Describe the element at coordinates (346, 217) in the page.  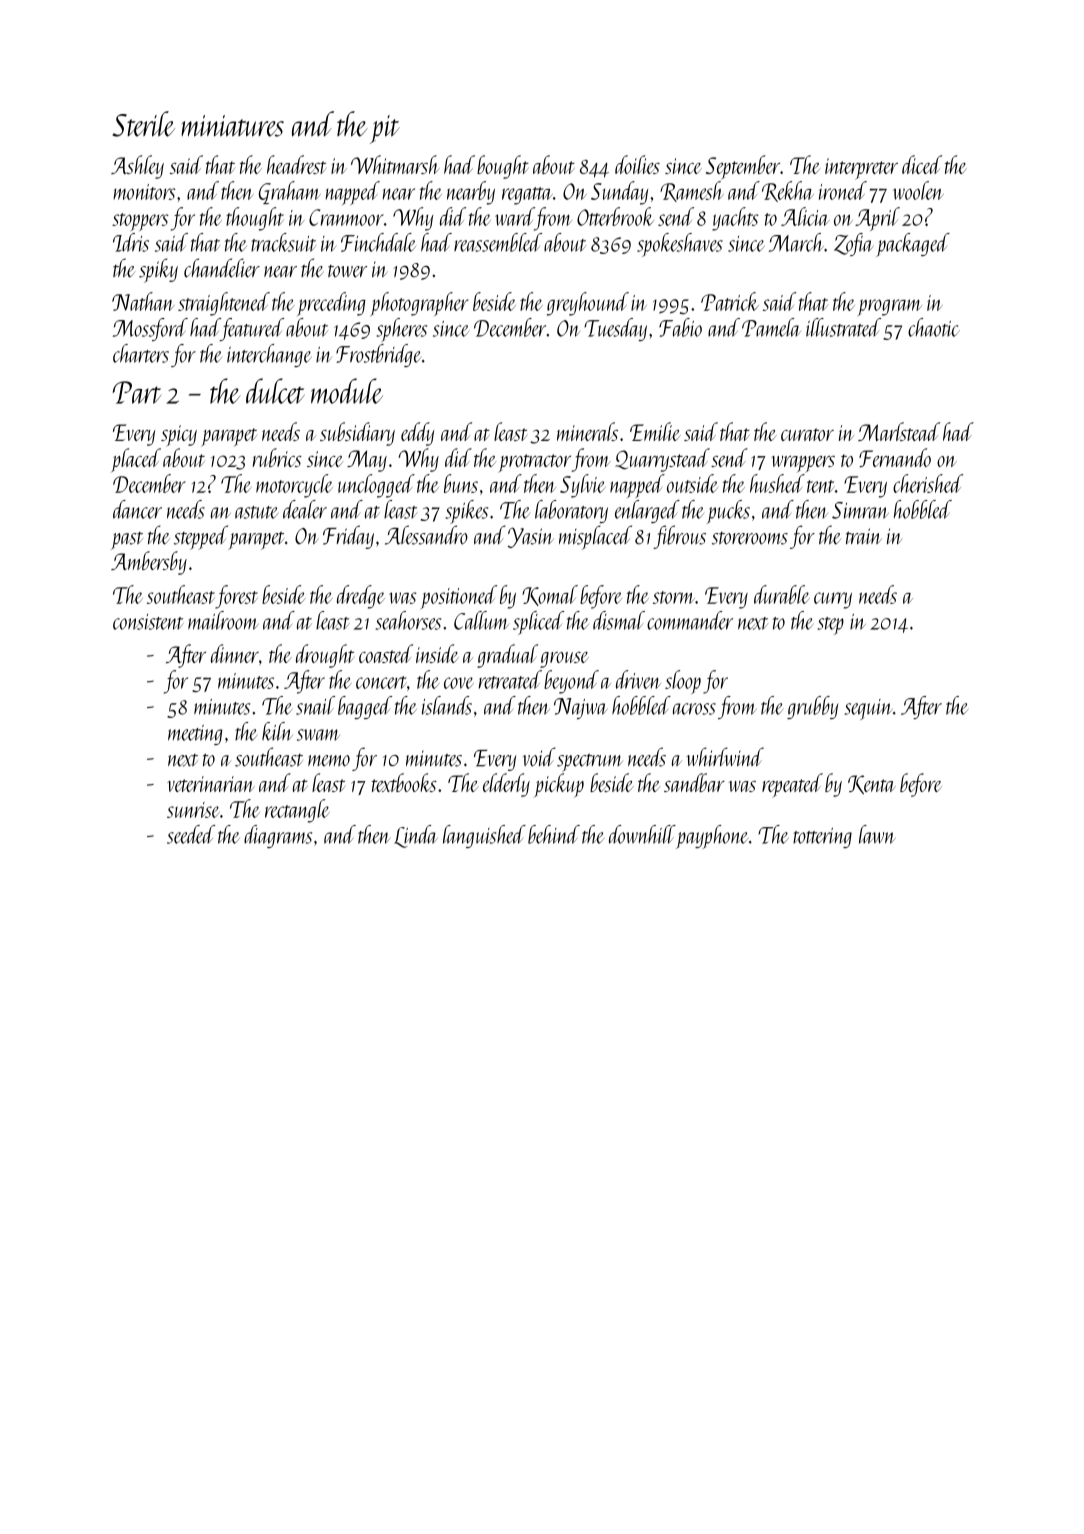
I see `Cranmoor` at that location.
